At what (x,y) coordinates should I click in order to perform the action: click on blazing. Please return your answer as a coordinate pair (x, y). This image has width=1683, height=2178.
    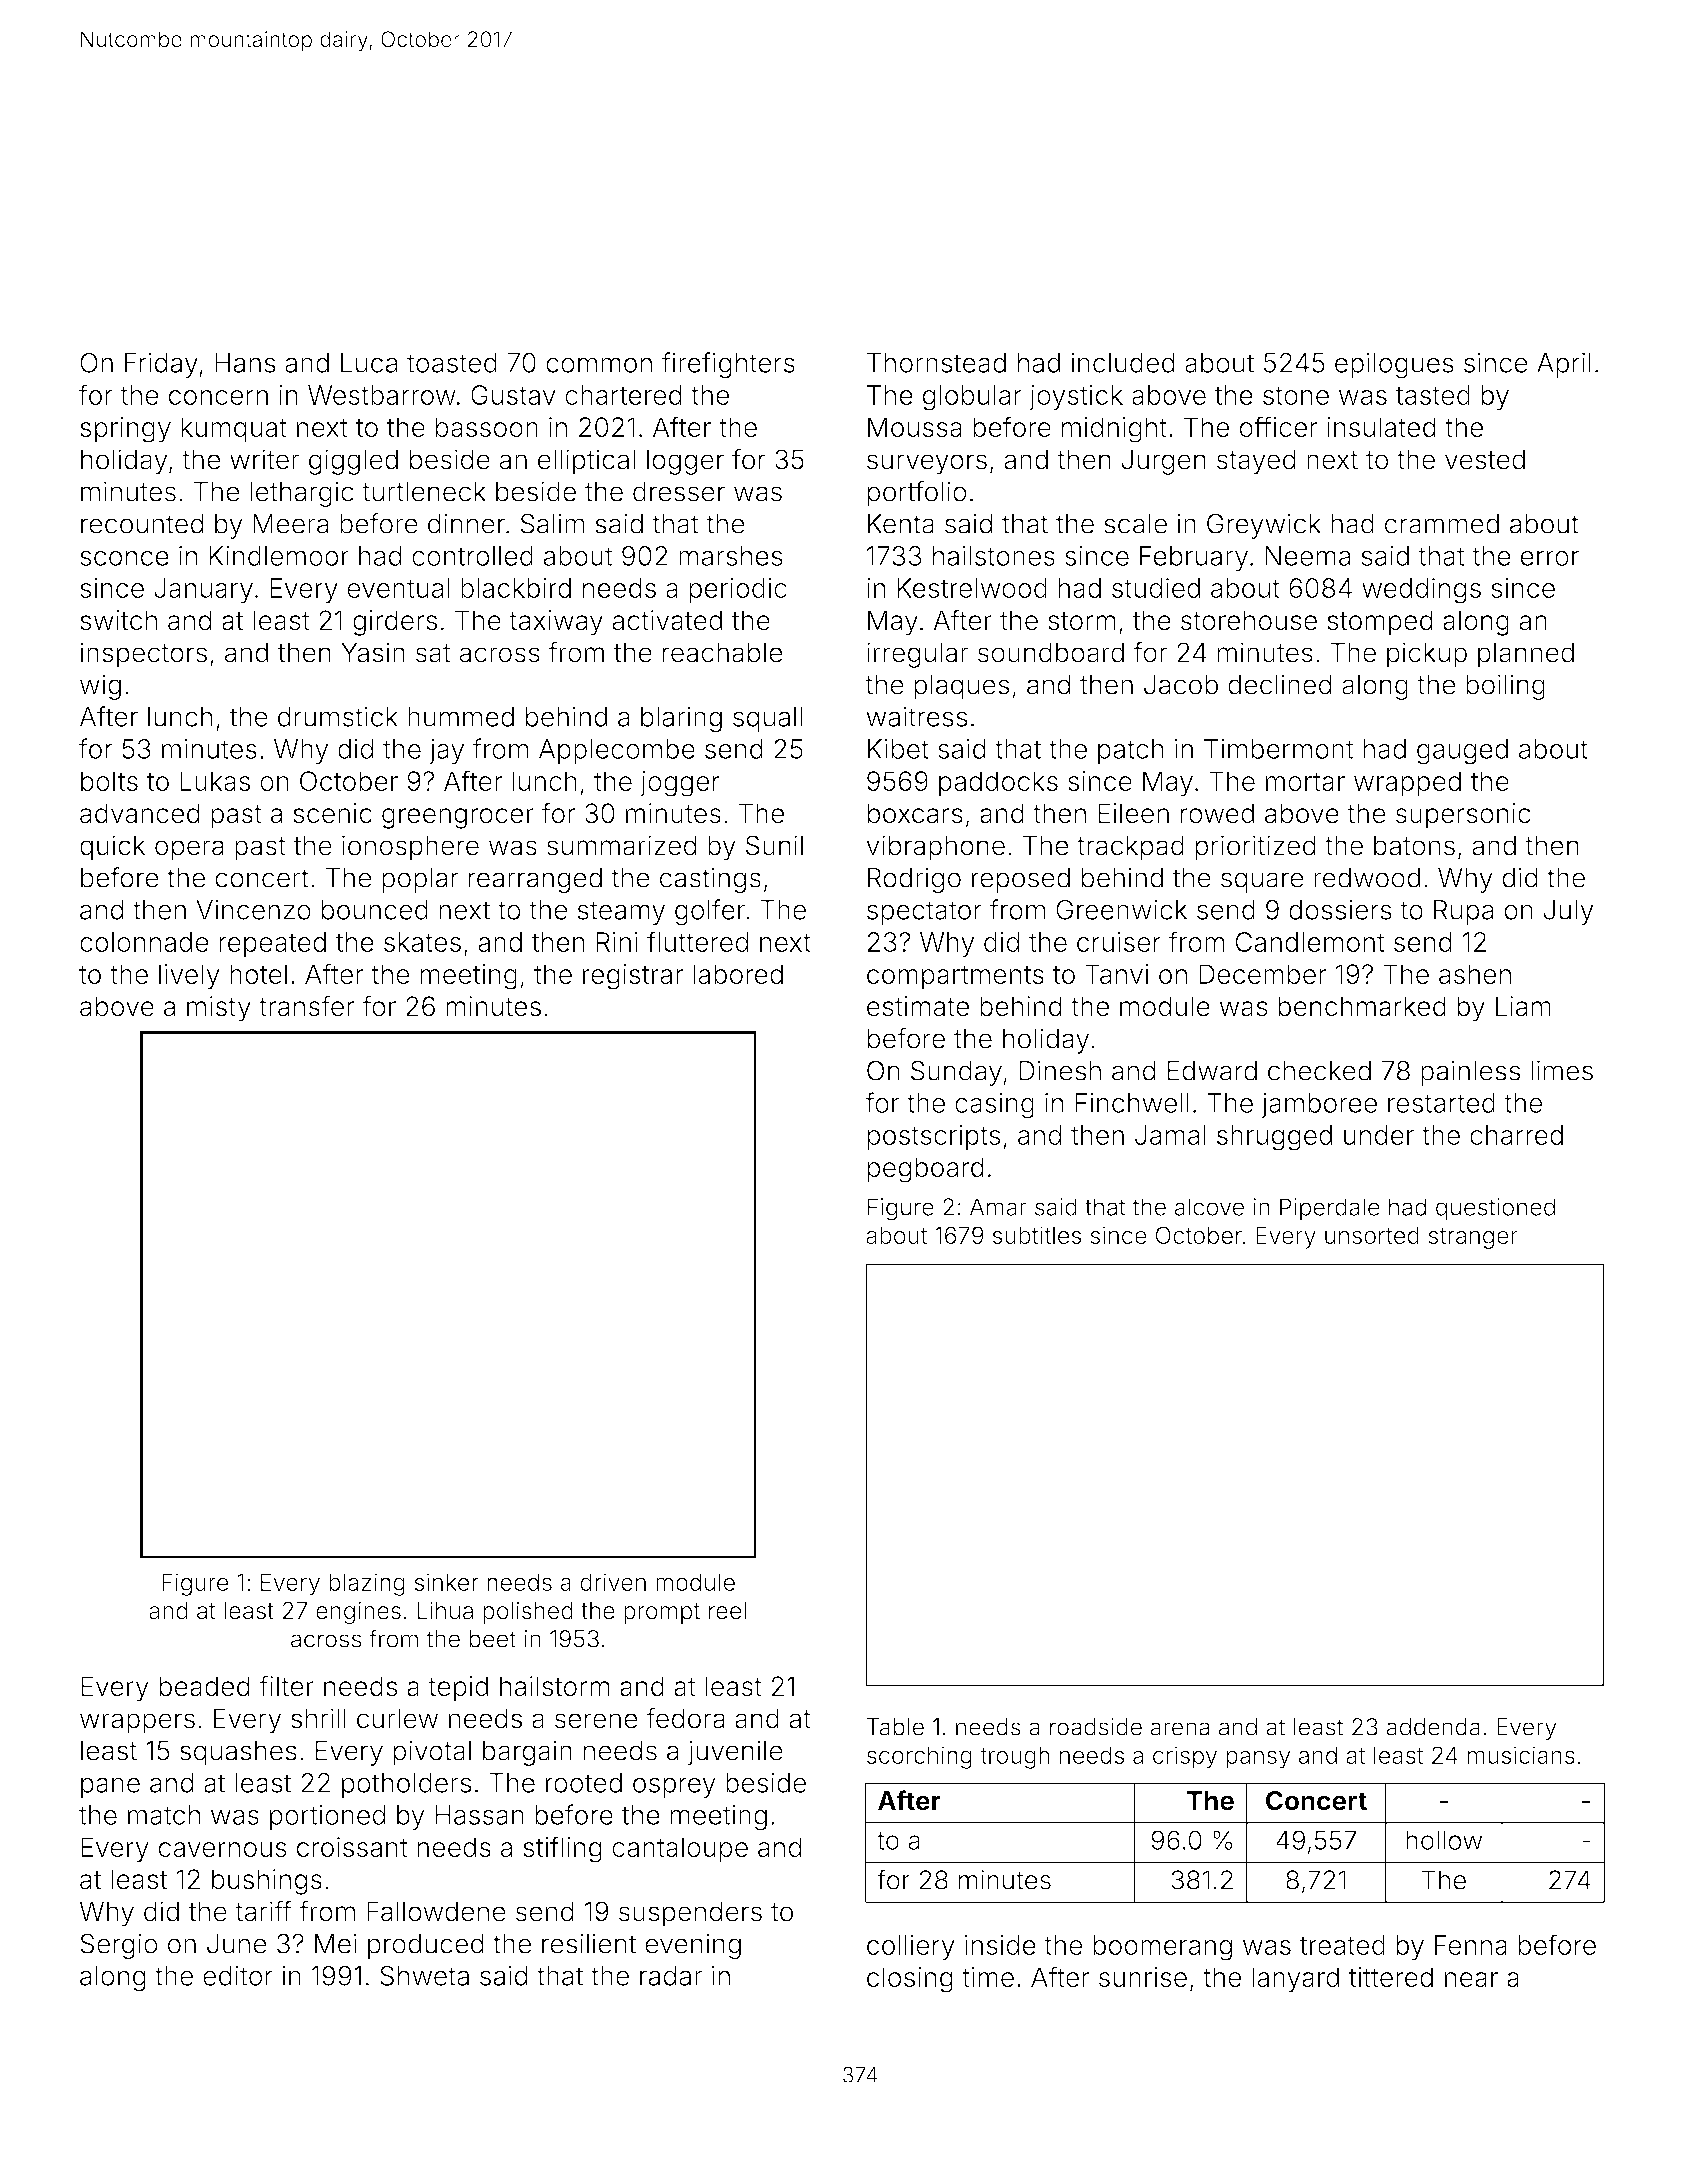
    Looking at the image, I should click on (367, 1584).
